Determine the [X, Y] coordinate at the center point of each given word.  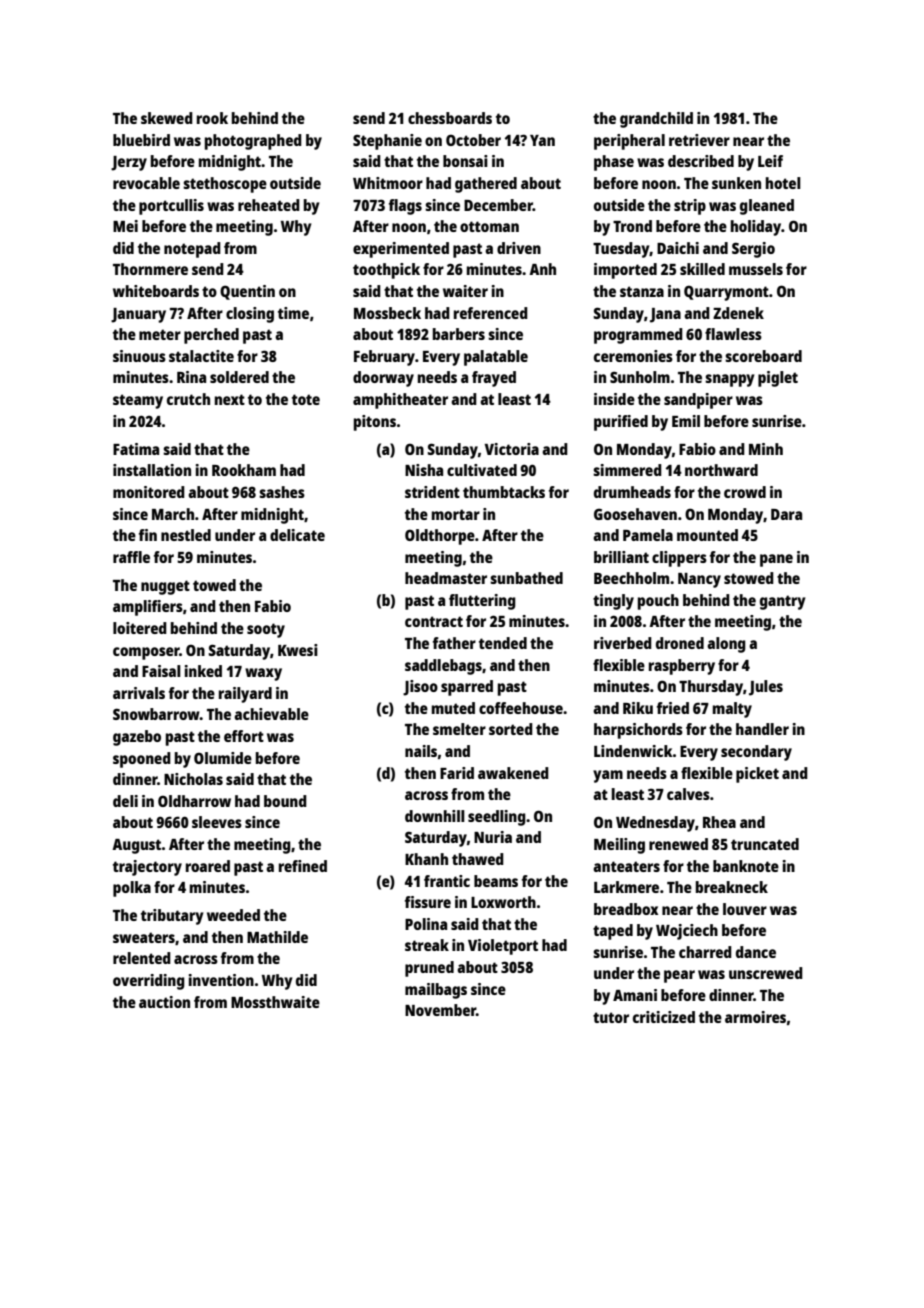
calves [688, 794]
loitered [140, 628]
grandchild [656, 120]
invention [221, 980]
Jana [665, 315]
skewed [167, 118]
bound [285, 801]
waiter [465, 291]
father [454, 643]
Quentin [247, 292]
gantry [783, 602]
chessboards [450, 118]
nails [421, 751]
